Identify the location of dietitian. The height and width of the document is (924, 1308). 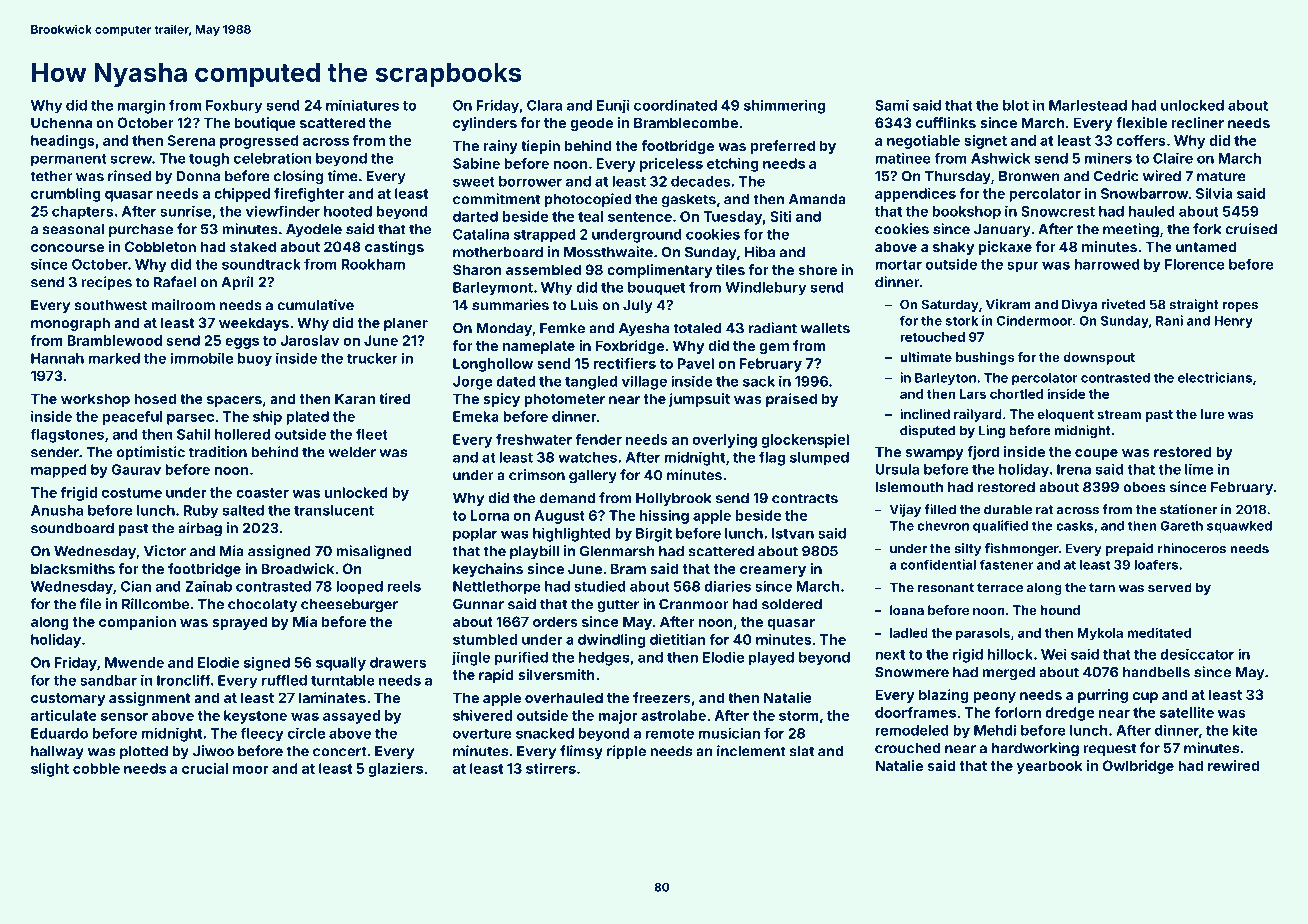
(678, 639).
